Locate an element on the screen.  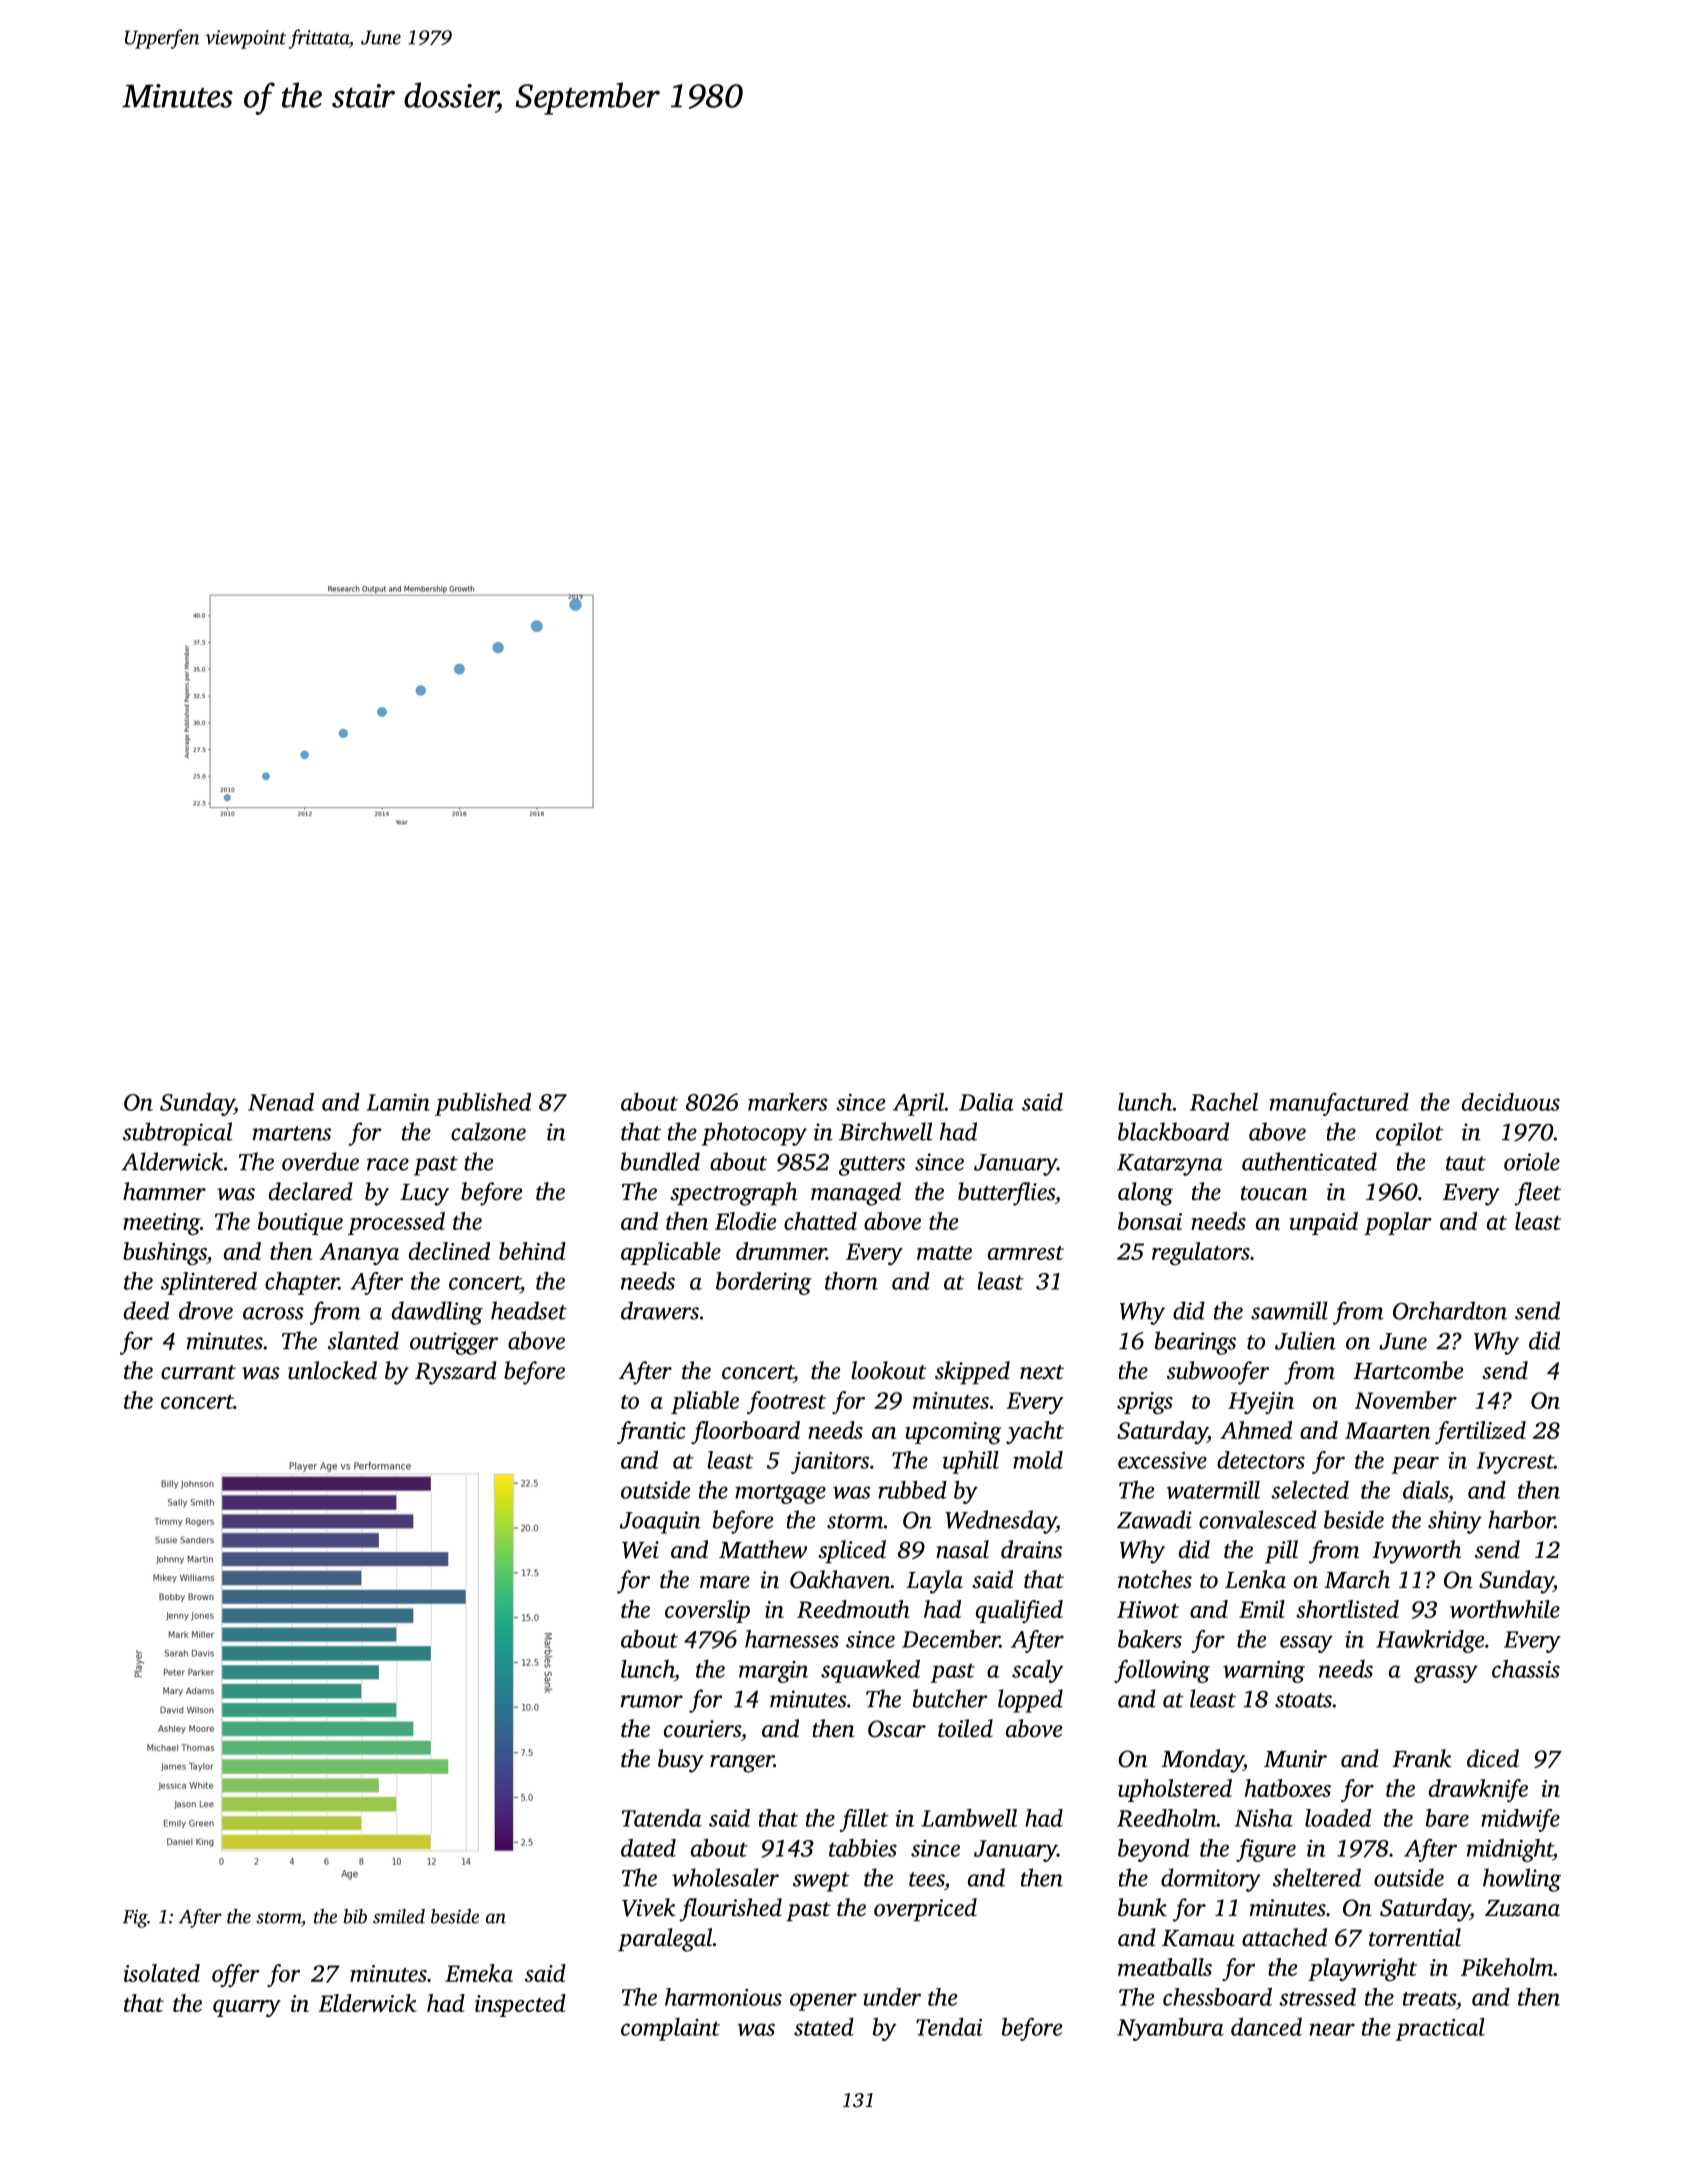
Frank is located at coordinates (1421, 1758).
